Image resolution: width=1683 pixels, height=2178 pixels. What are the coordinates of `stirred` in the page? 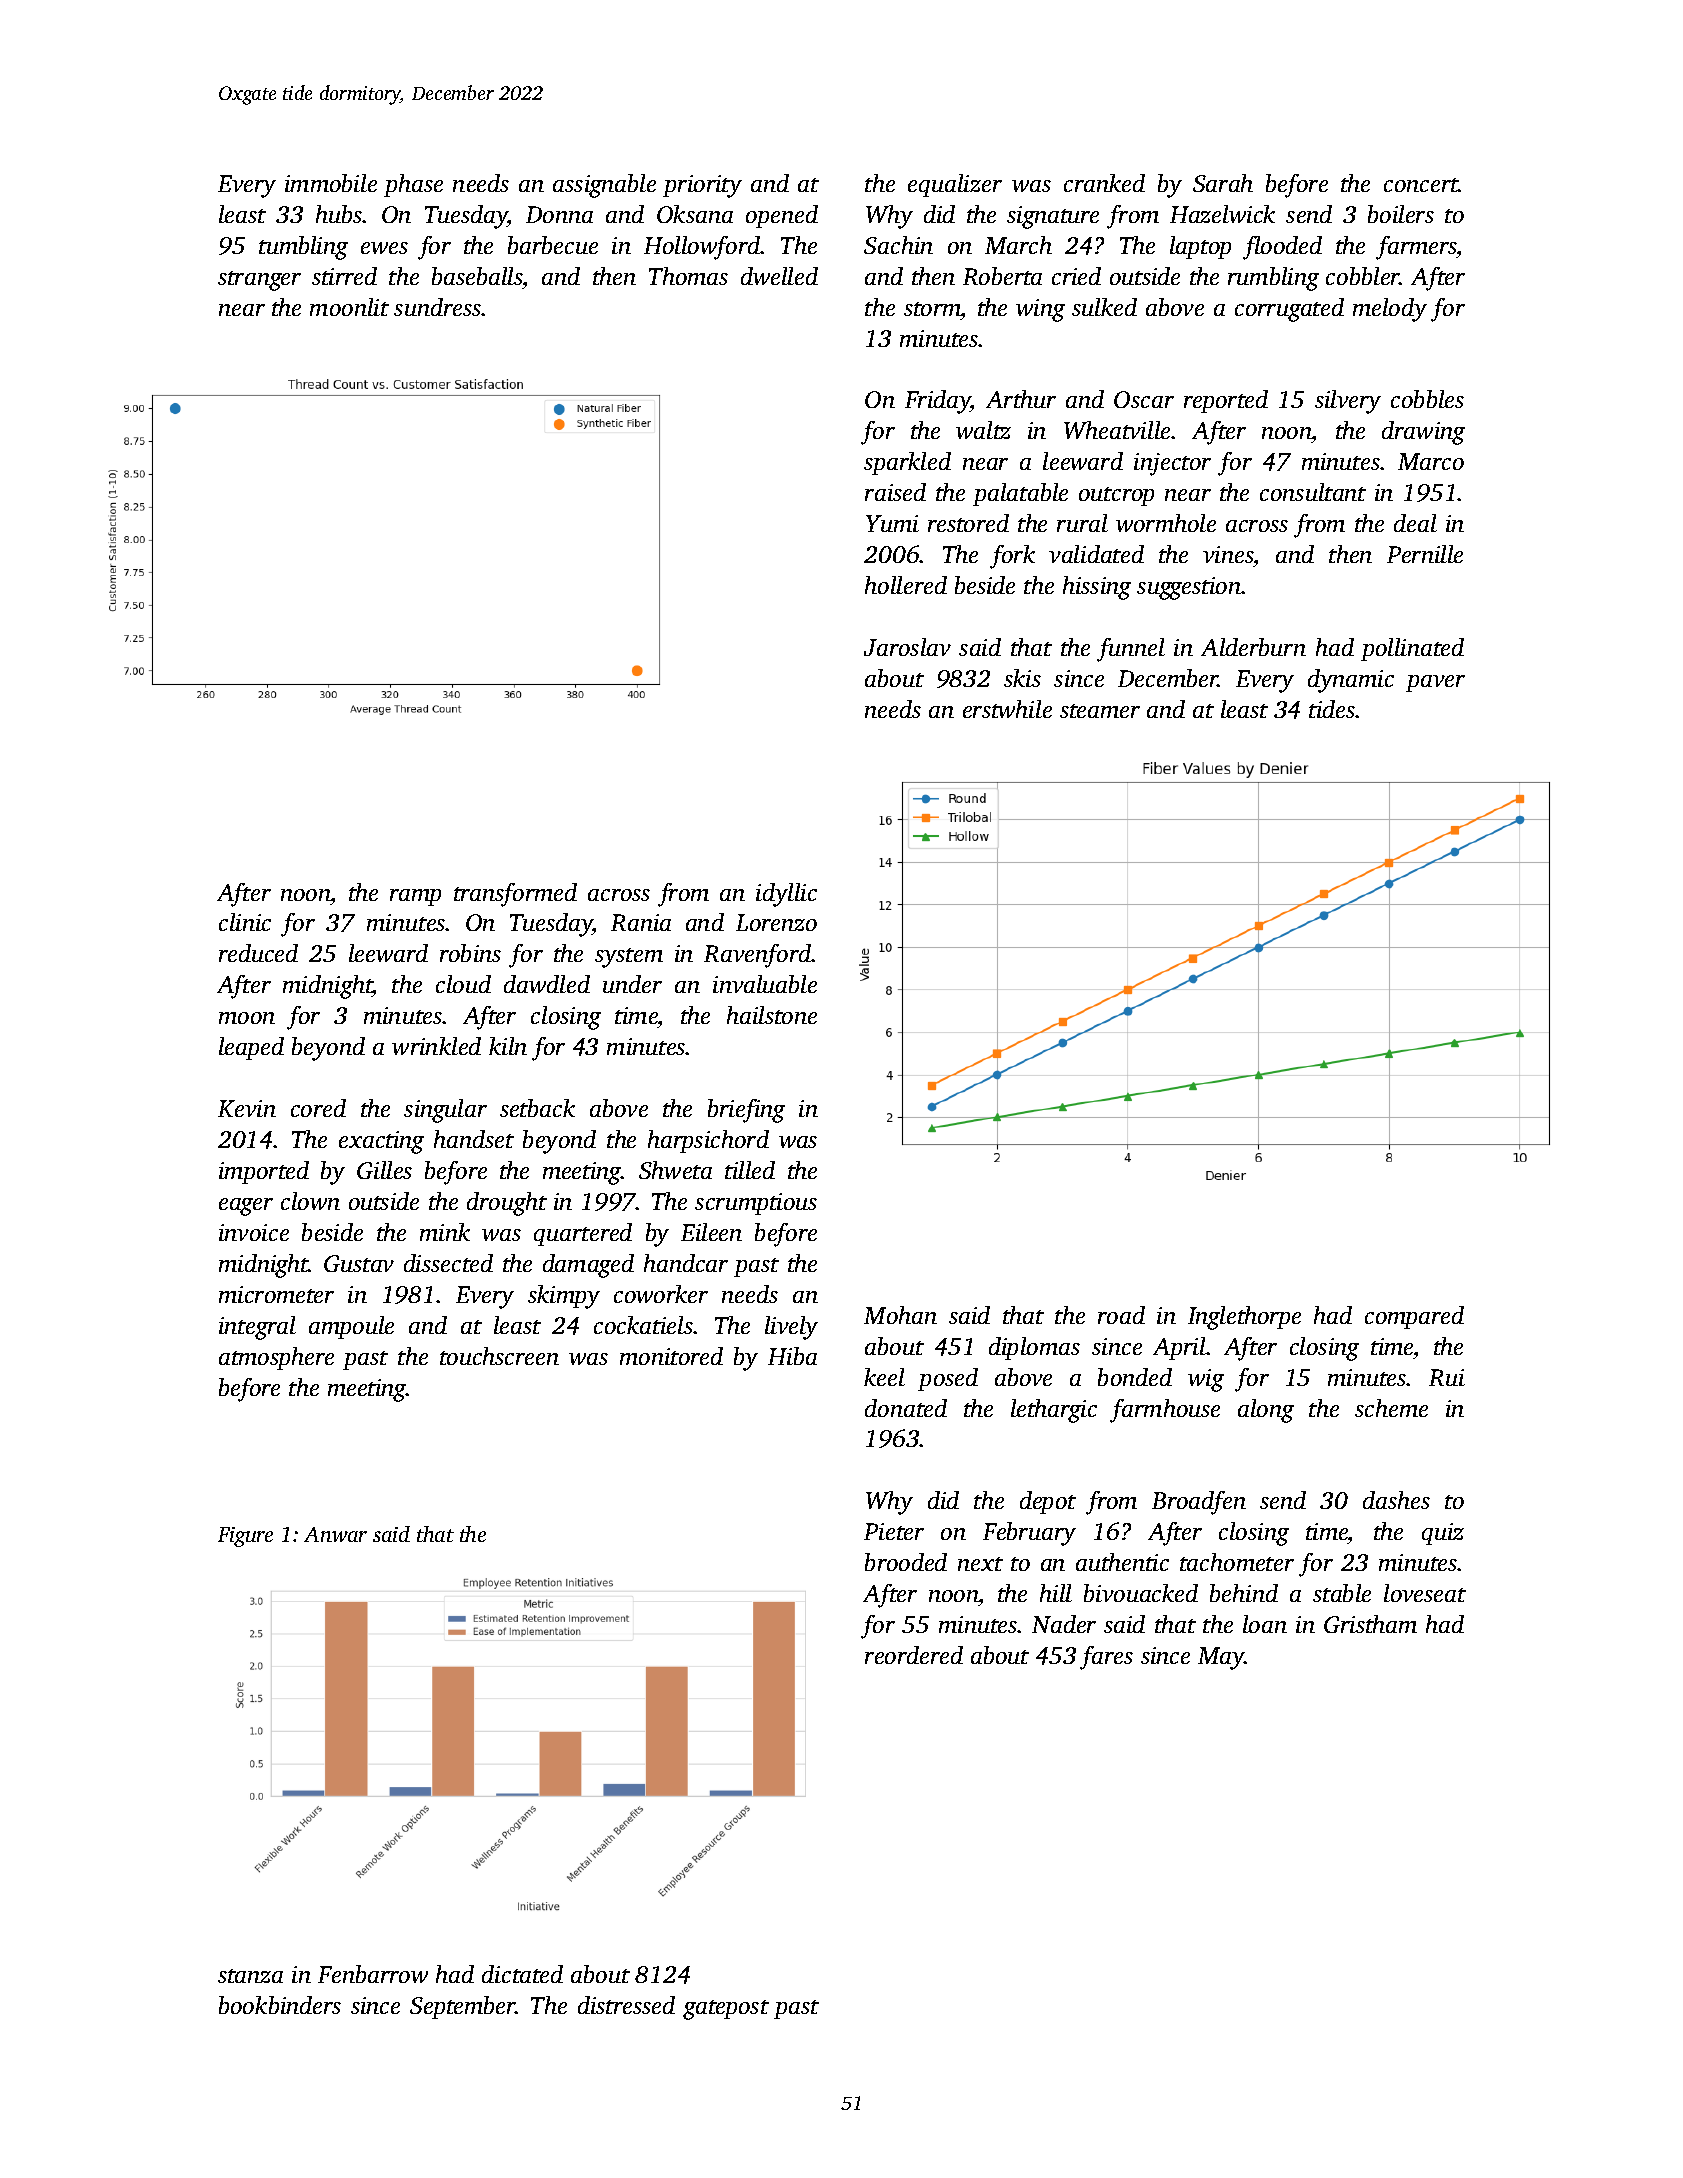 It's located at (344, 276).
